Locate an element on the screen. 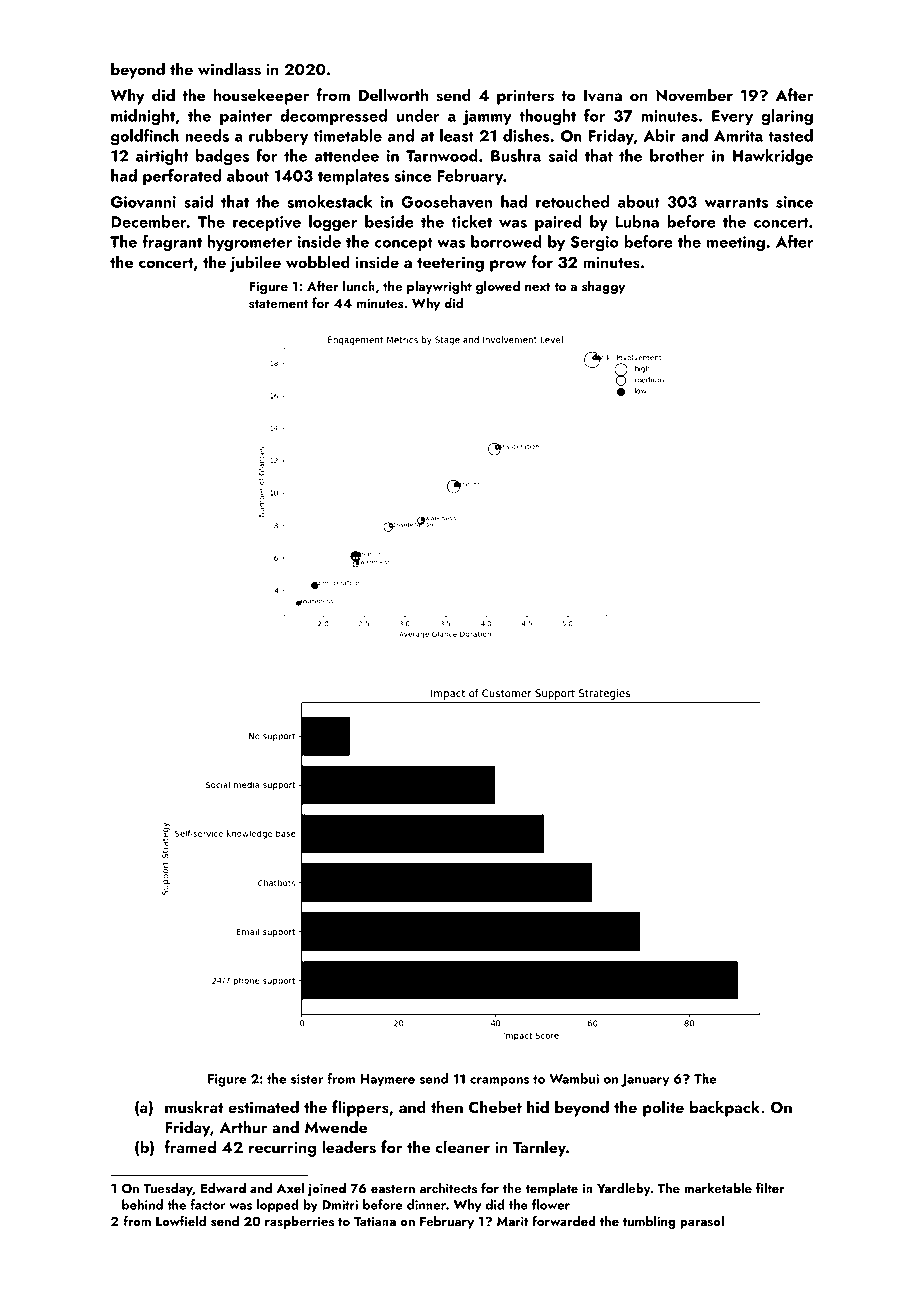  Wambui is located at coordinates (574, 1078).
